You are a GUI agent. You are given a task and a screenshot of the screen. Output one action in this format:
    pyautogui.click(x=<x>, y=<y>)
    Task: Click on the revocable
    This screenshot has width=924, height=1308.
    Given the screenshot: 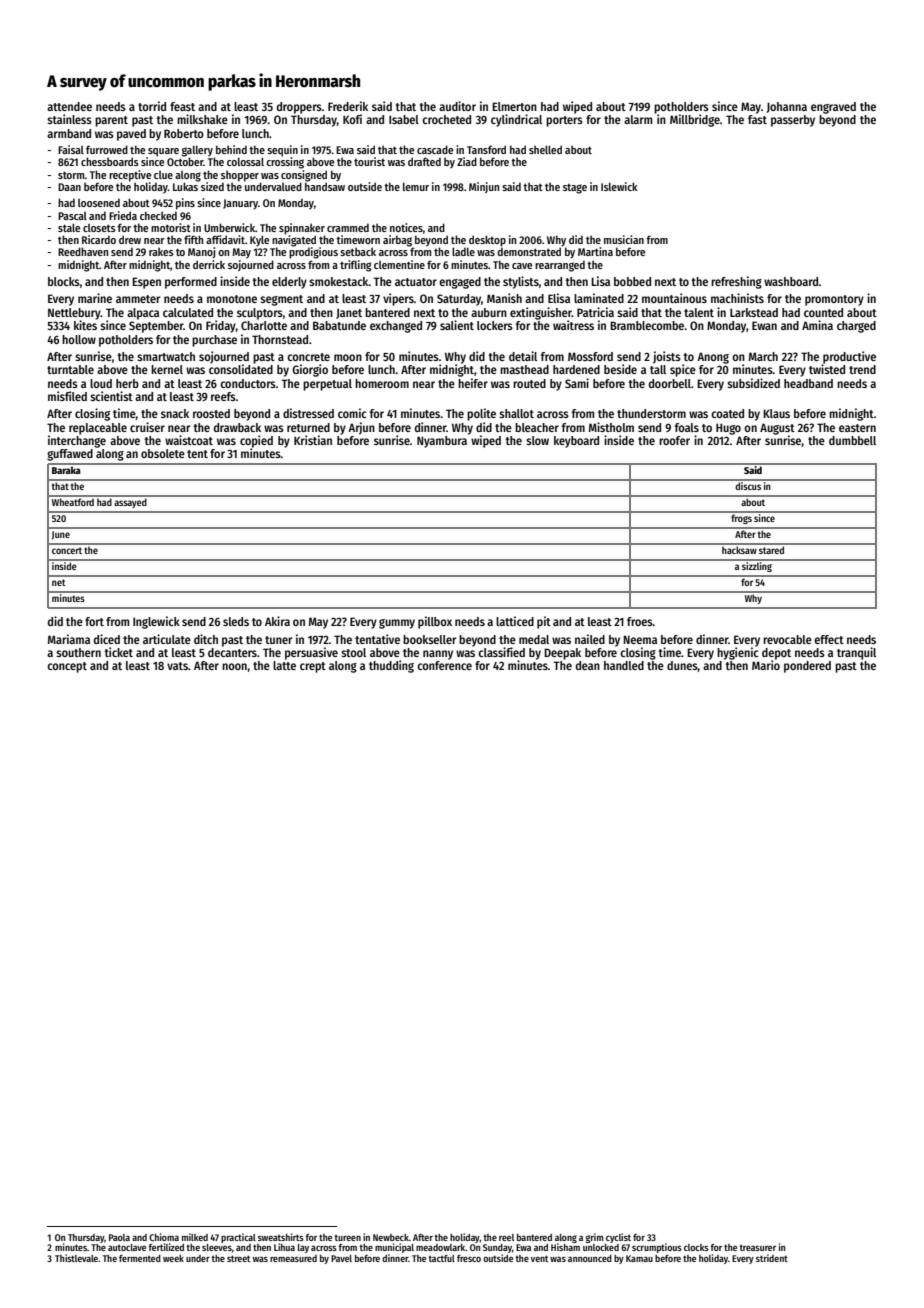 What is the action you would take?
    pyautogui.click(x=787, y=639)
